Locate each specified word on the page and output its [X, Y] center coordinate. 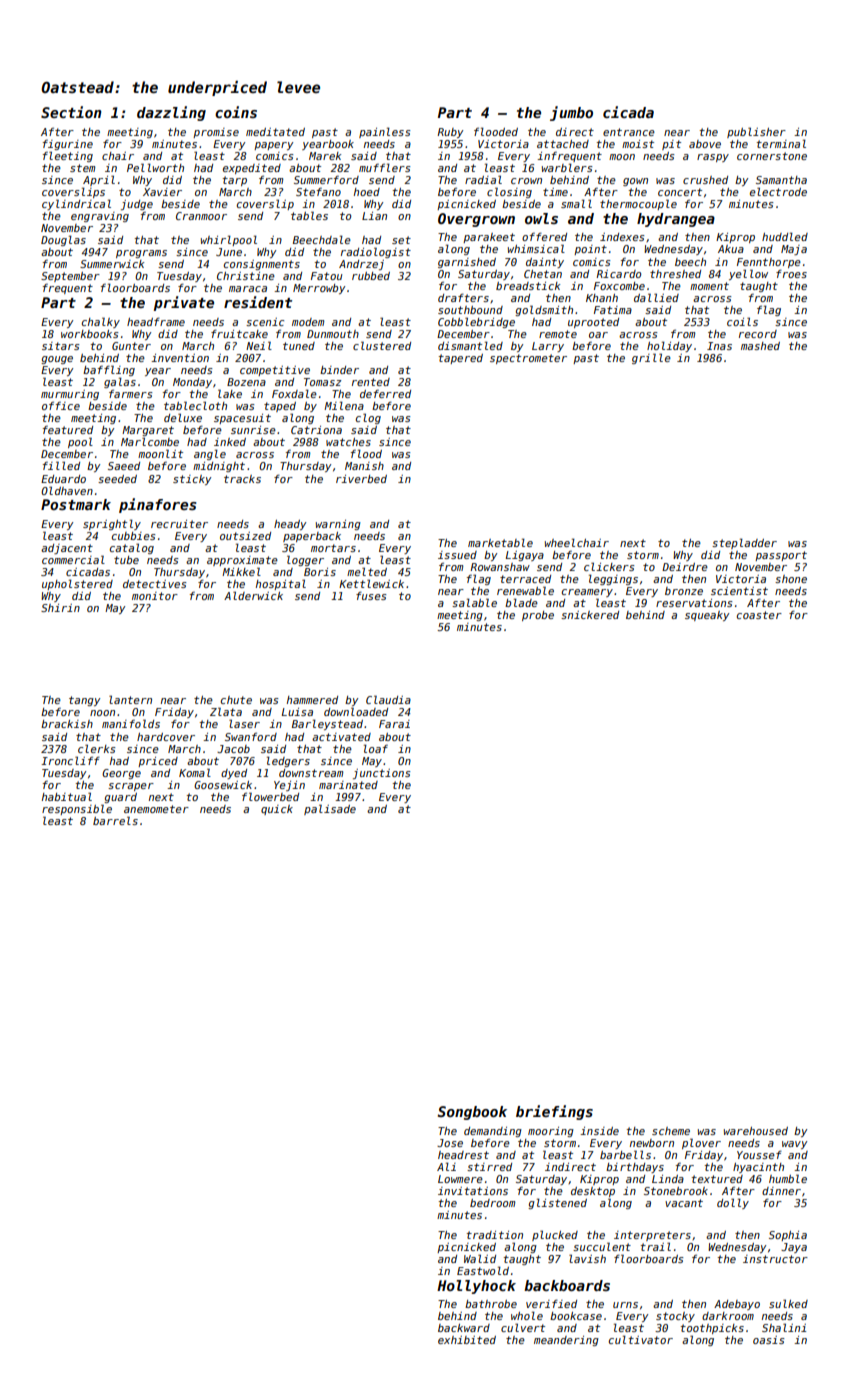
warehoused [756, 1131]
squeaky [707, 616]
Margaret [148, 431]
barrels [115, 820]
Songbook [472, 1113]
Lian [374, 216]
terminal [781, 143]
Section [71, 112]
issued [457, 555]
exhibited [467, 1340]
